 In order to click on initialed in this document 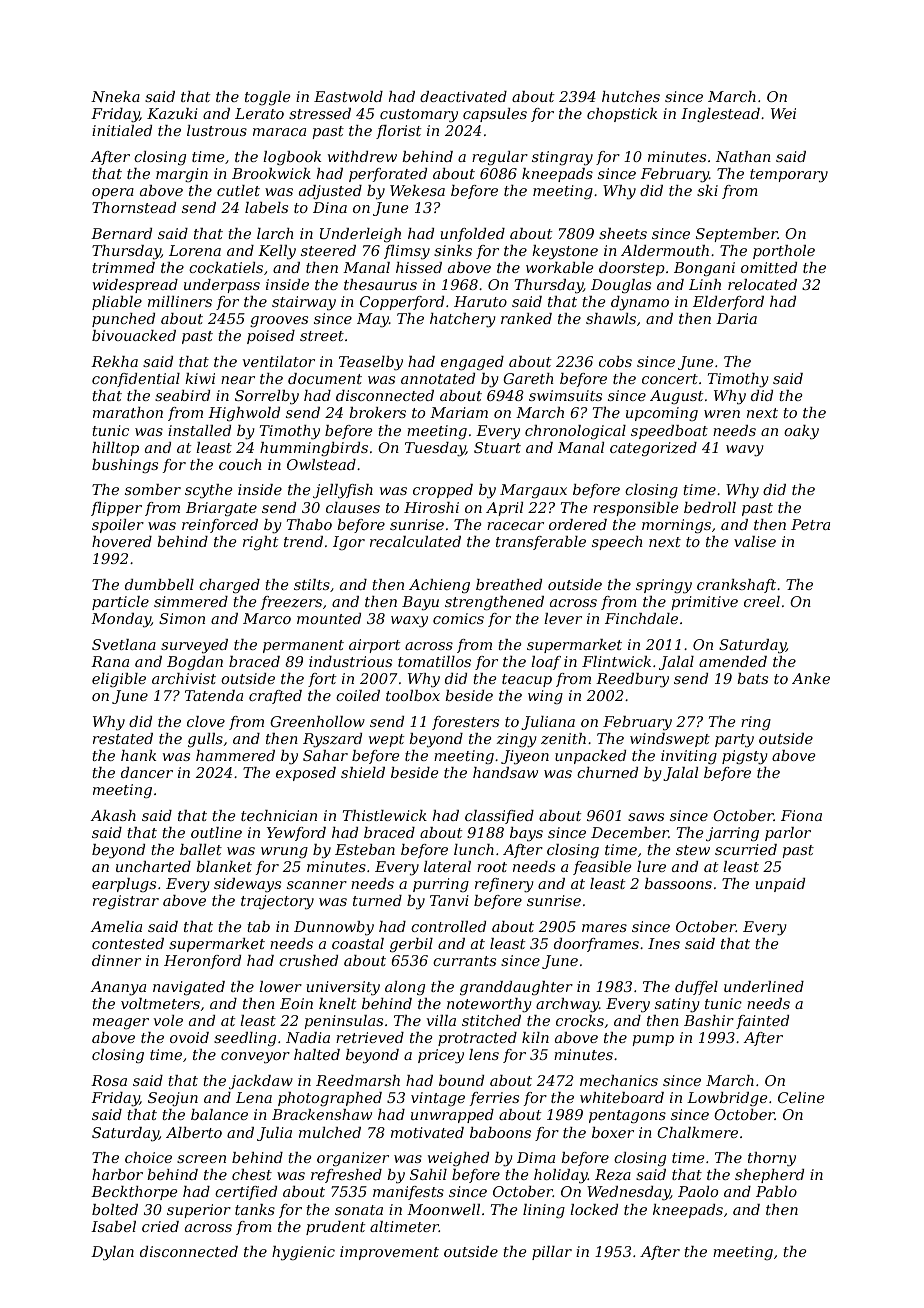, I will do `click(122, 130)`.
